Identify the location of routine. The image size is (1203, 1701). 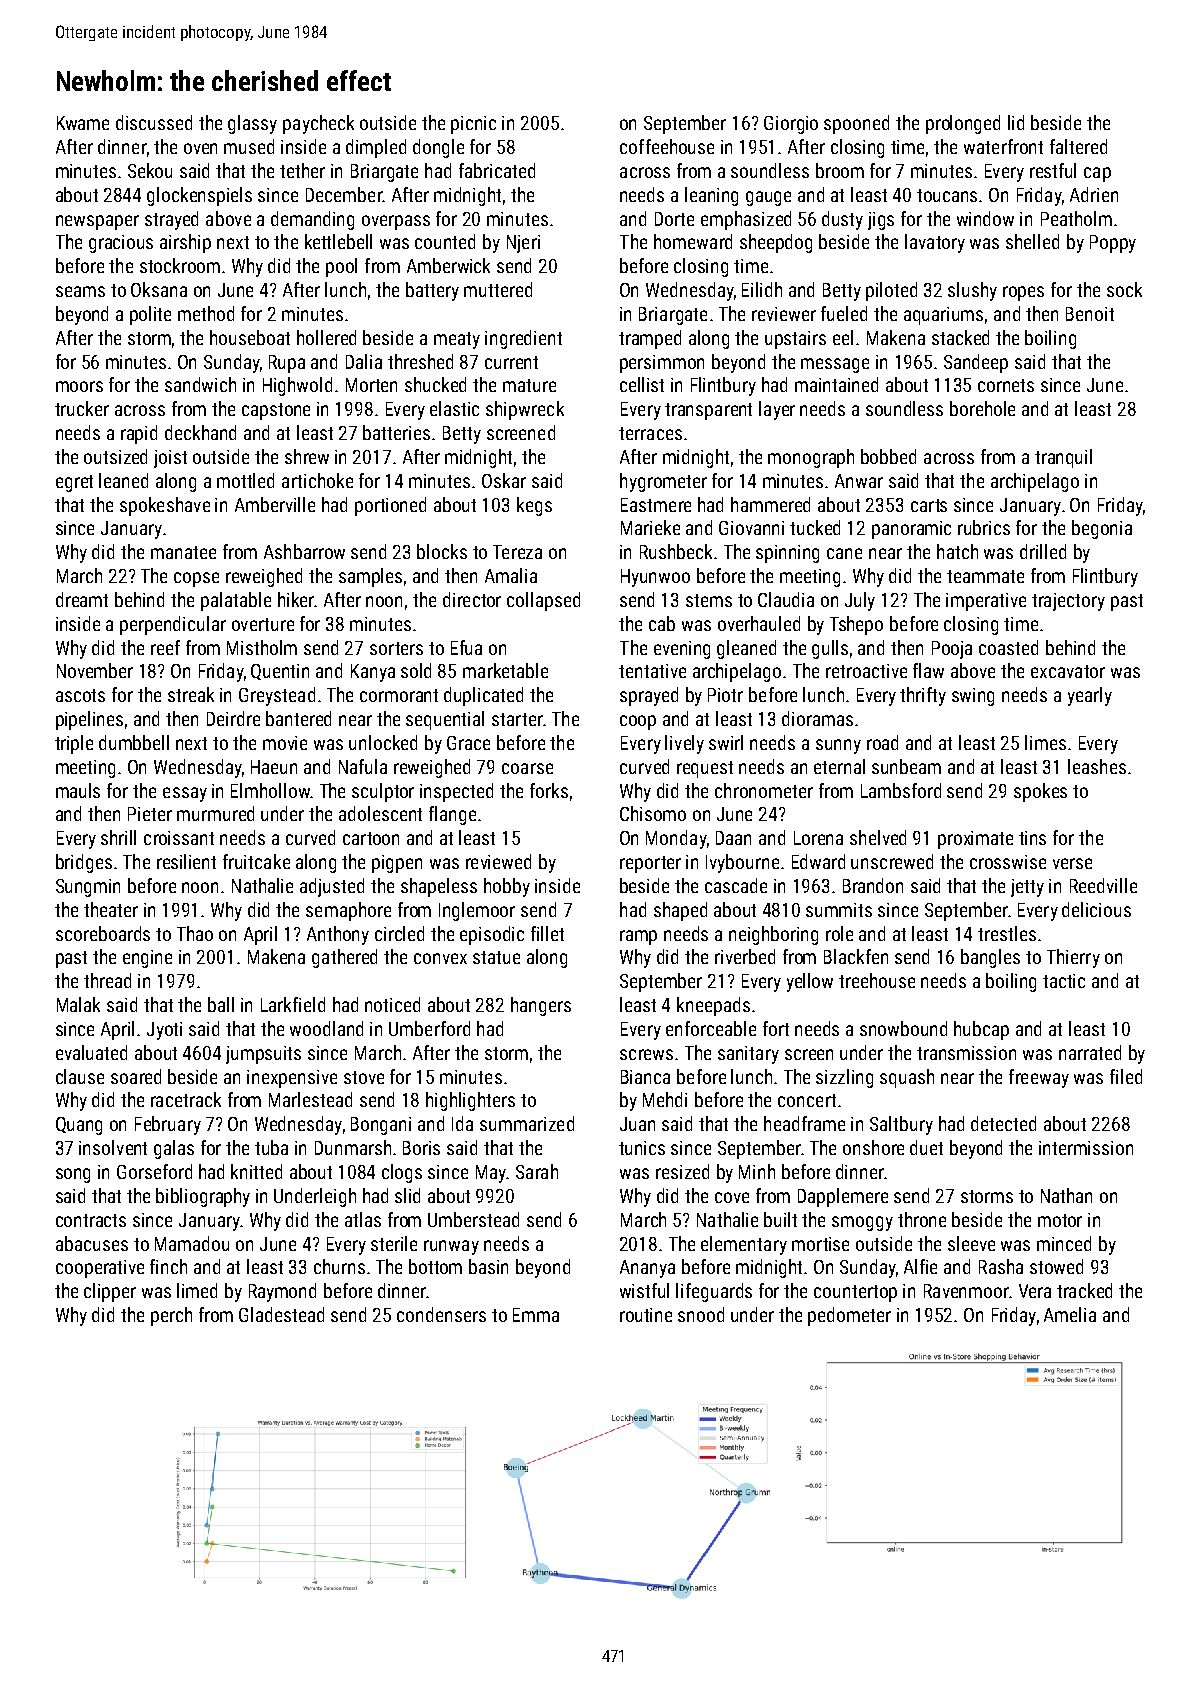
(646, 1315).
